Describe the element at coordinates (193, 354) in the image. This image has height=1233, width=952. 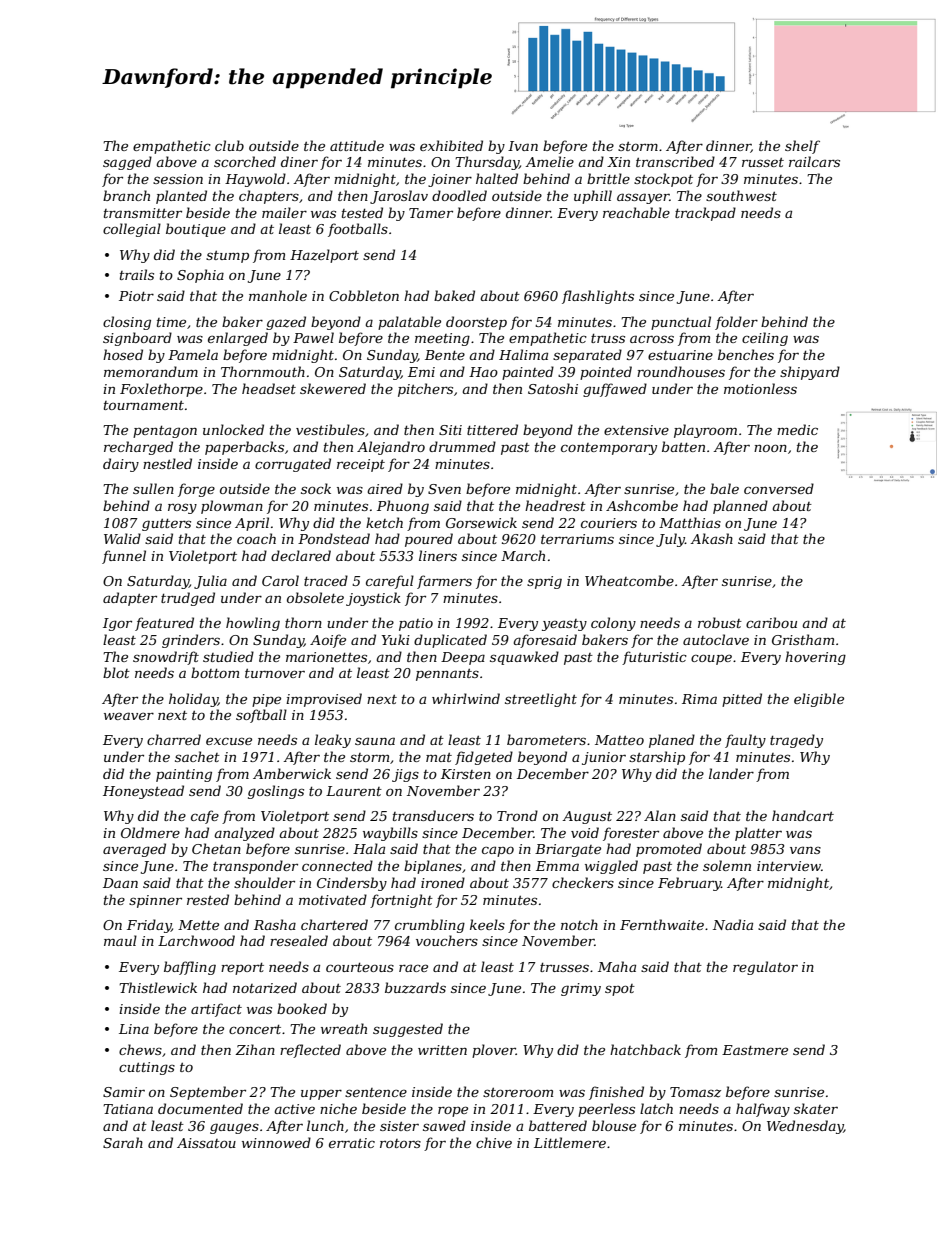
I see `Pamela` at that location.
